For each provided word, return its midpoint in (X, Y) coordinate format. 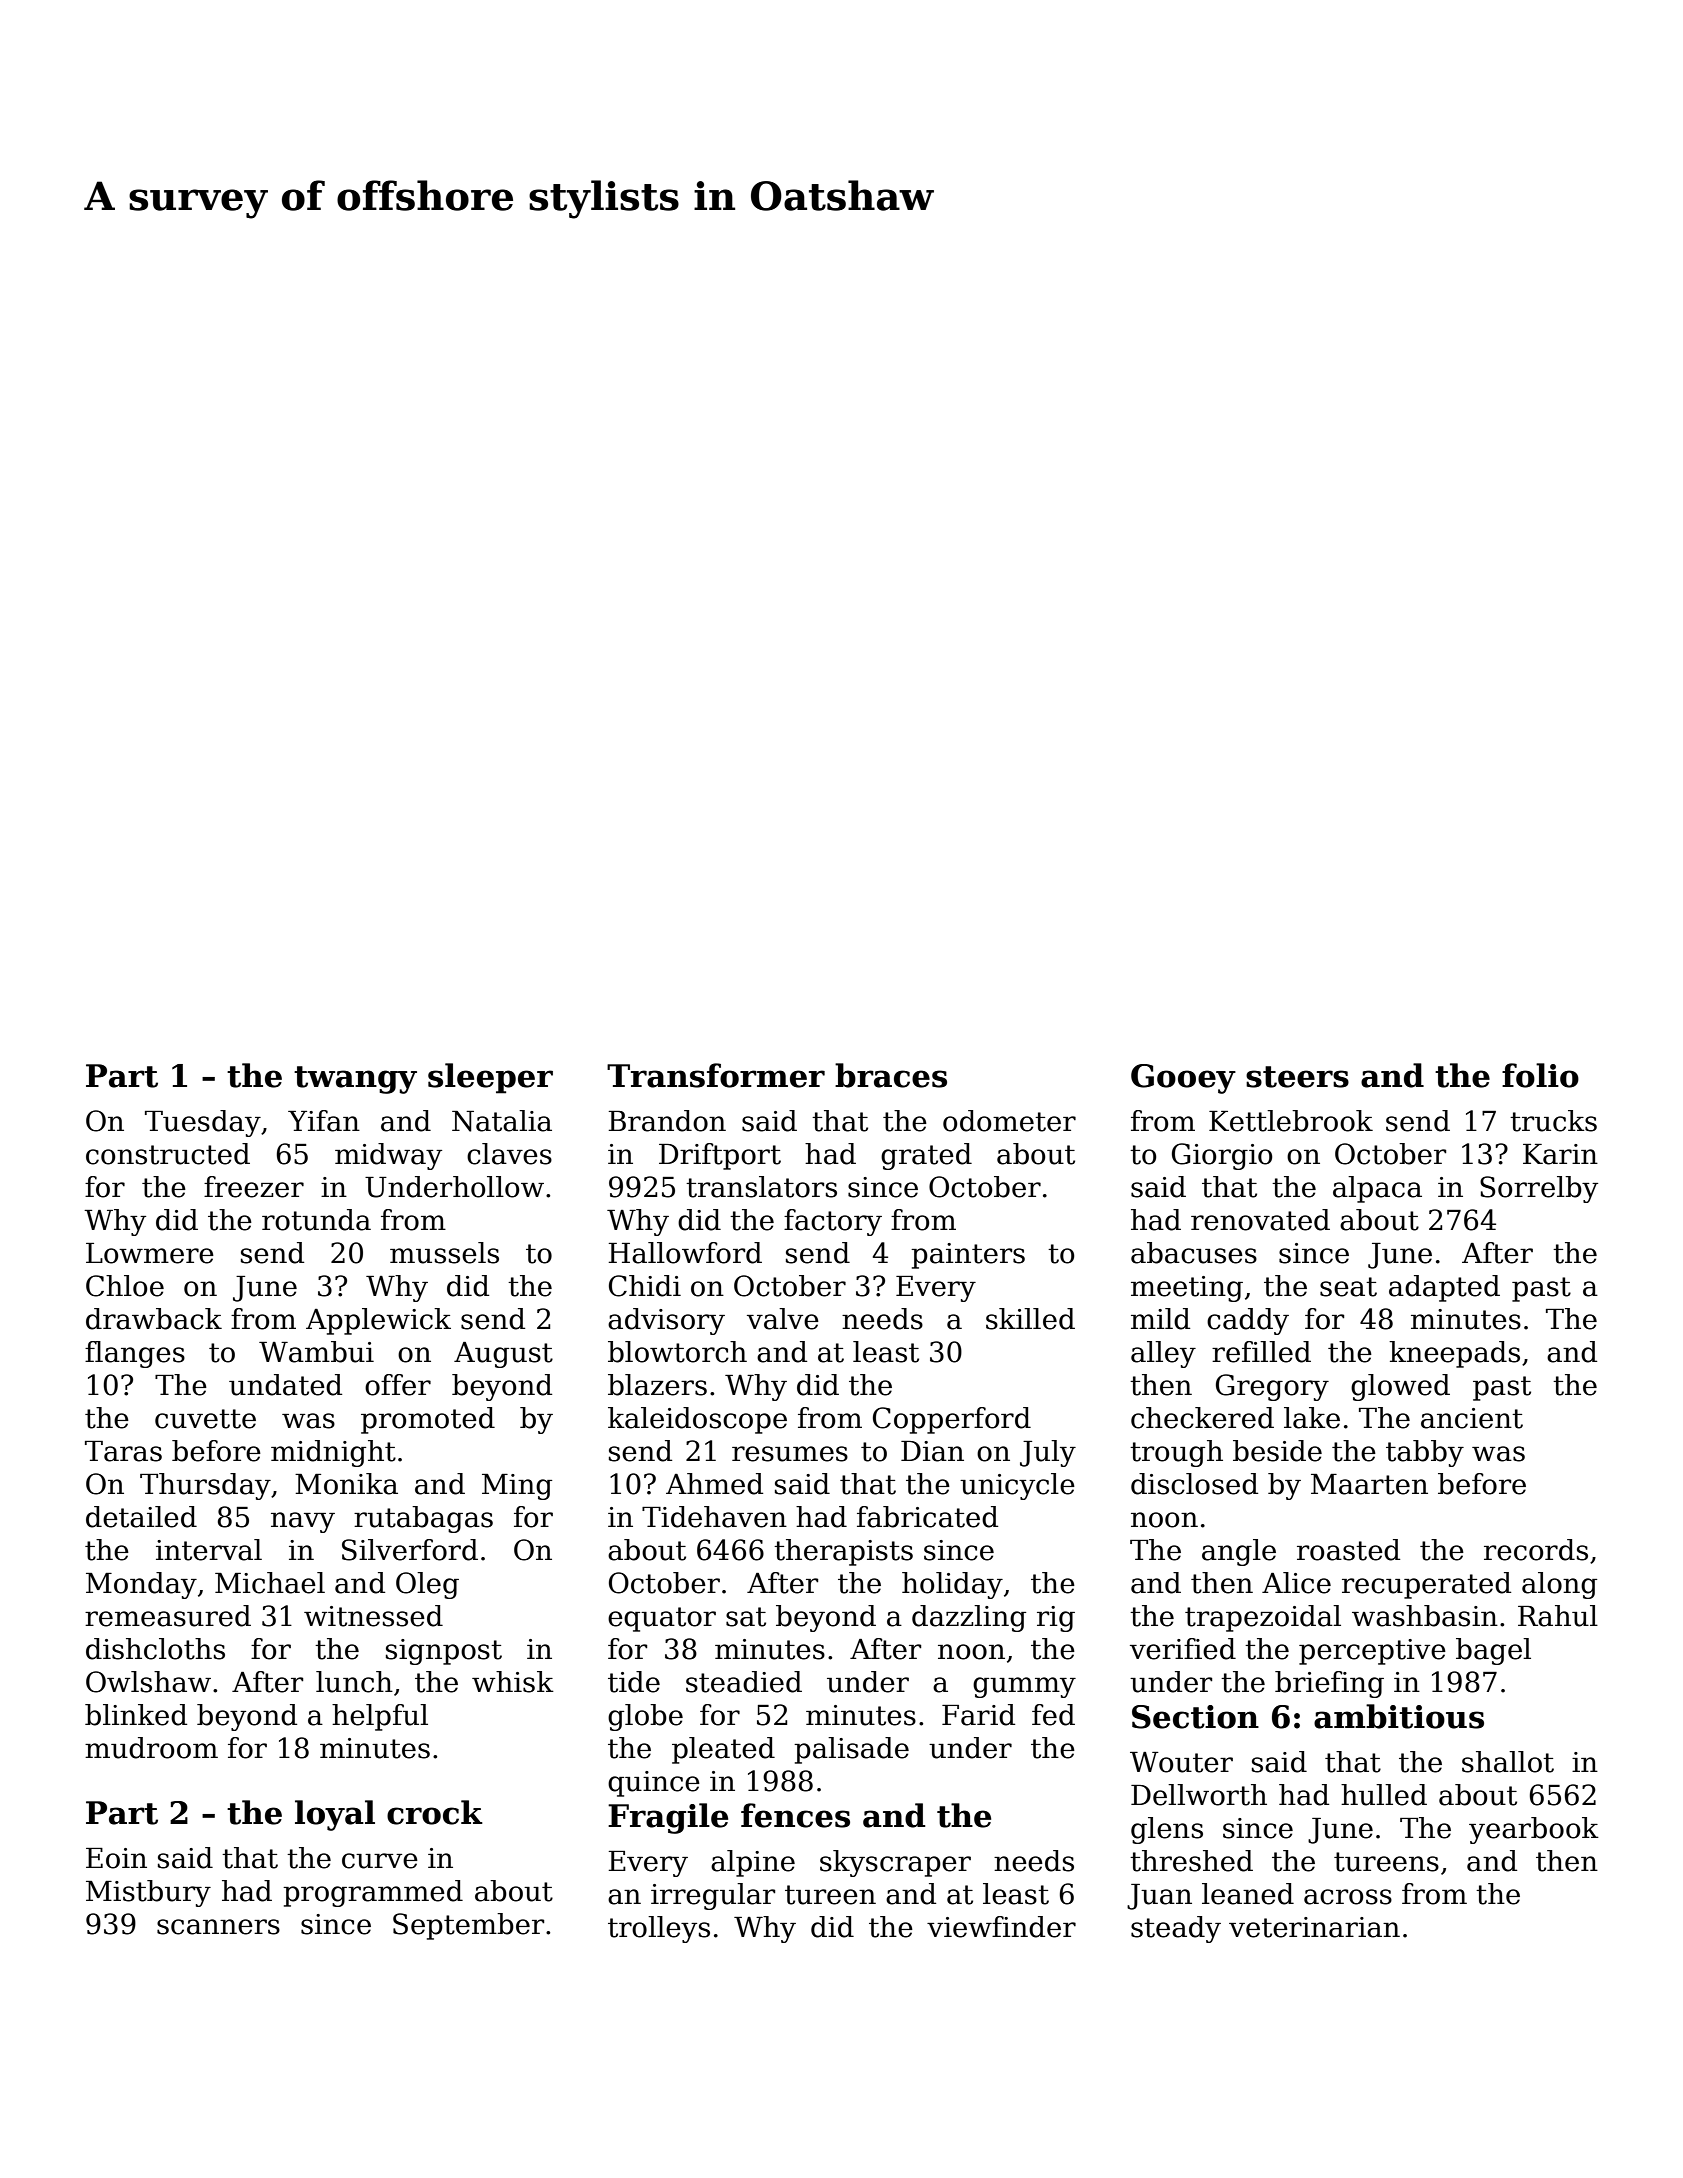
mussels (444, 1253)
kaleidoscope (697, 1420)
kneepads (1454, 1354)
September (468, 1926)
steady (1176, 1929)
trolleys (659, 1929)
